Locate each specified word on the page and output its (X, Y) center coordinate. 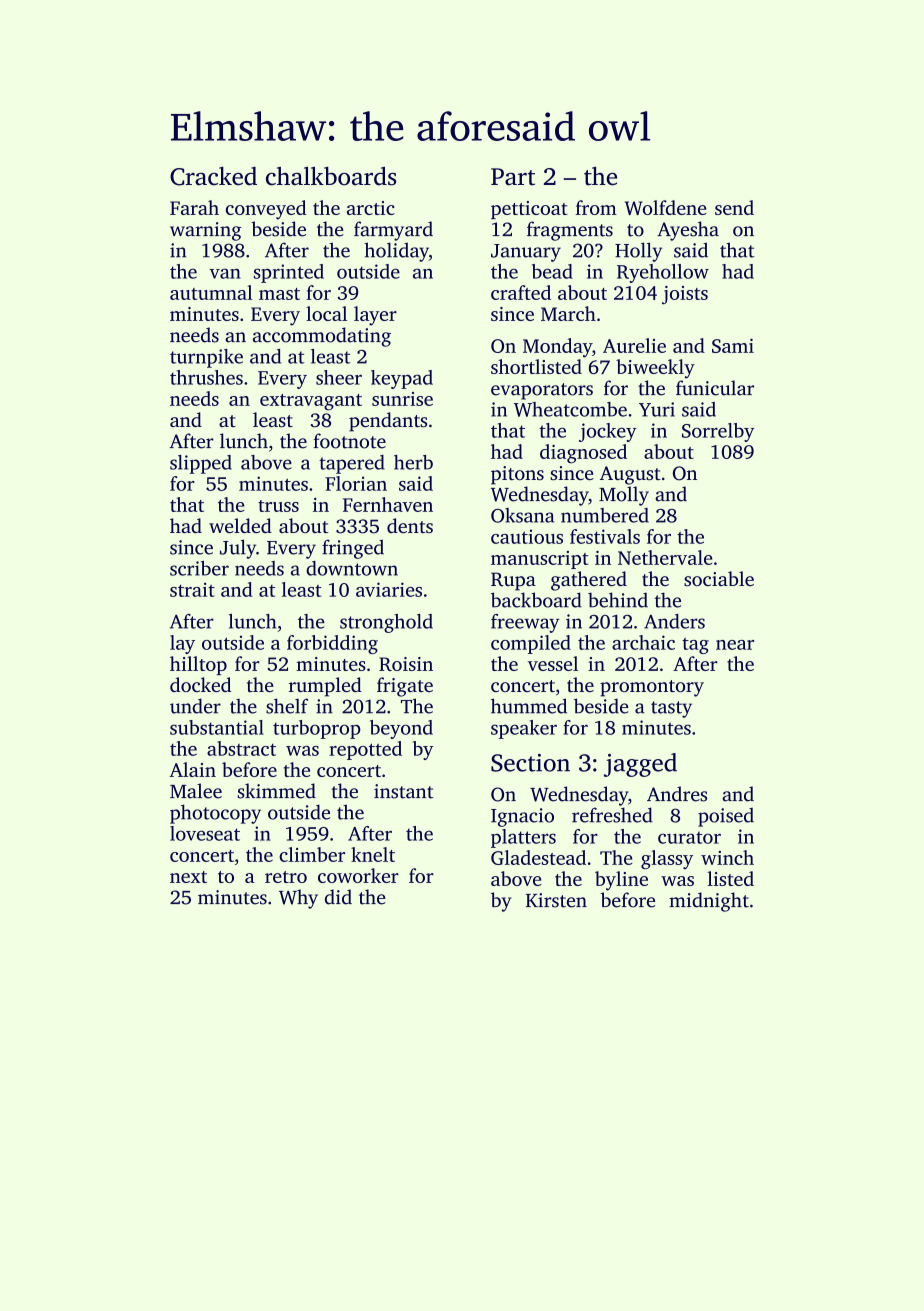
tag (695, 646)
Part (513, 177)
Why (298, 899)
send (734, 207)
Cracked (213, 176)
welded (240, 525)
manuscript (540, 560)
